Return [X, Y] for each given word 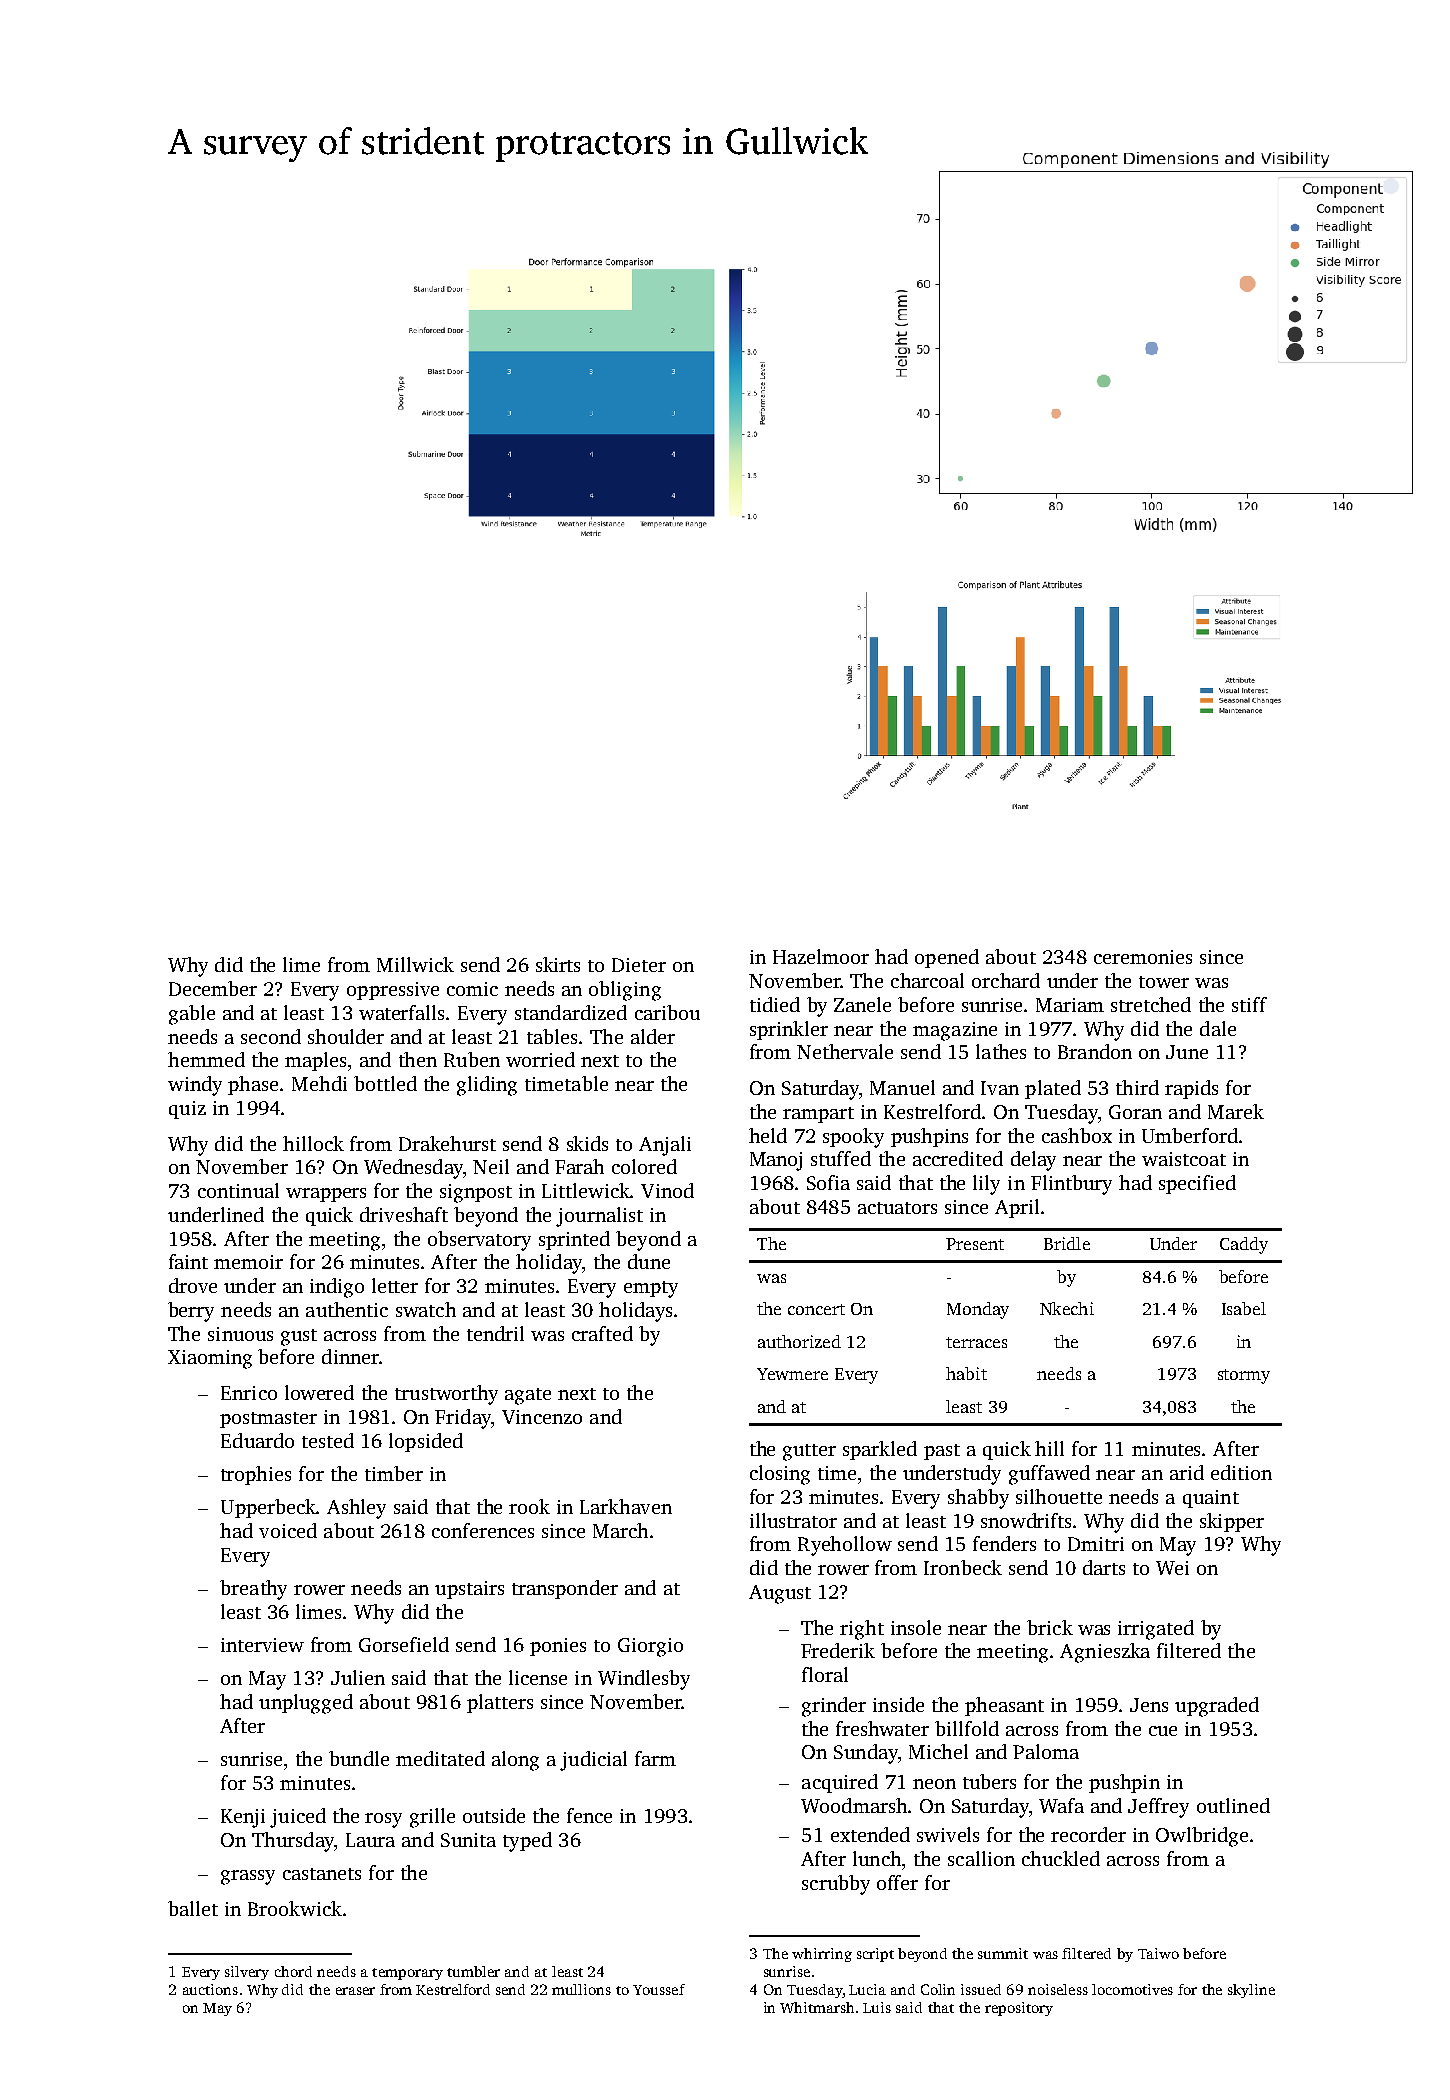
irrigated [1156, 1630]
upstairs [469, 1590]
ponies [558, 1647]
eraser [355, 1991]
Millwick [415, 964]
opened [947, 958]
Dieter [639, 965]
